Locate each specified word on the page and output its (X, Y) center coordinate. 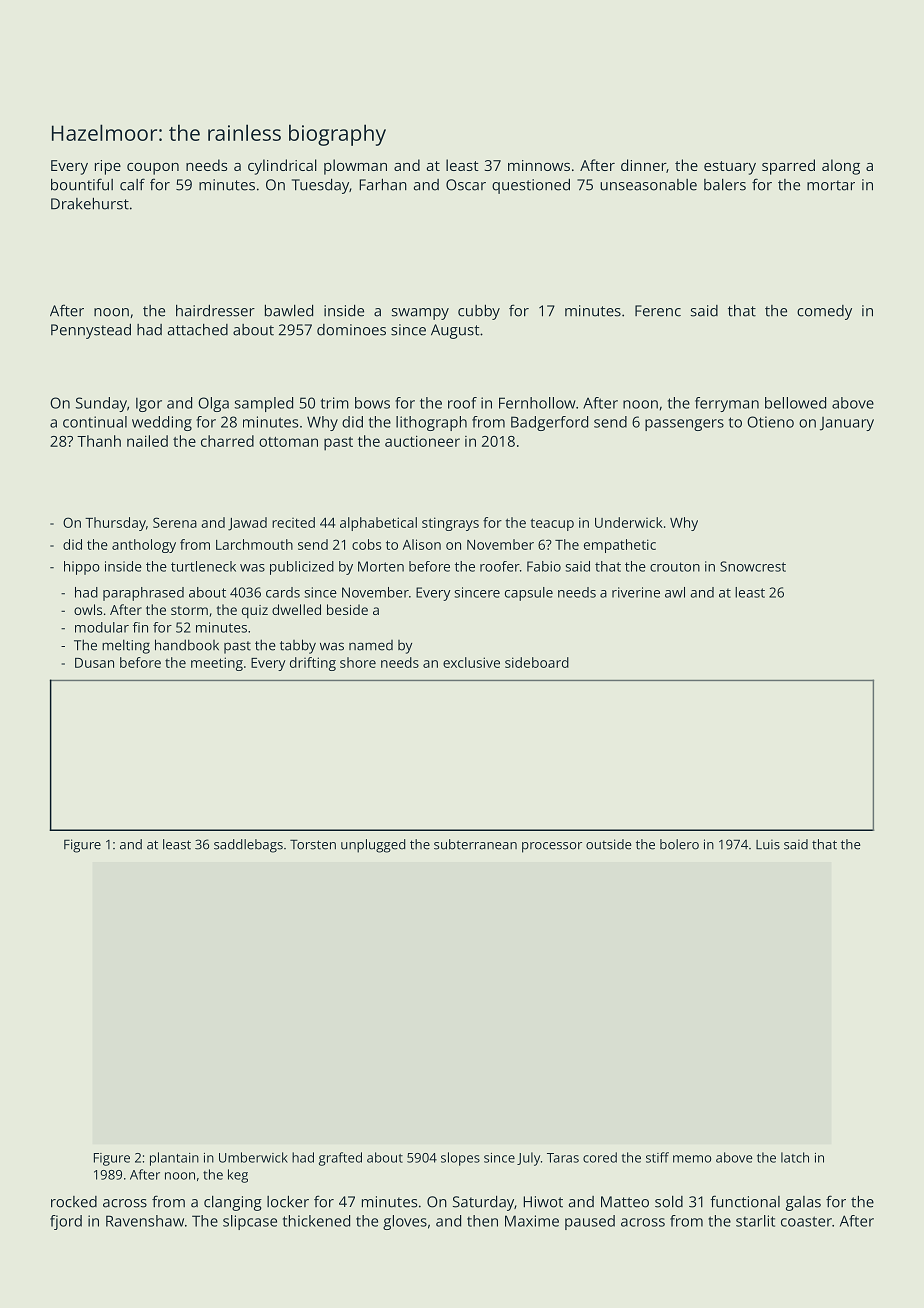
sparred (788, 167)
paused (590, 1222)
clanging (233, 1203)
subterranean (475, 844)
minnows (539, 165)
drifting (313, 664)
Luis (768, 844)
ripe (108, 167)
